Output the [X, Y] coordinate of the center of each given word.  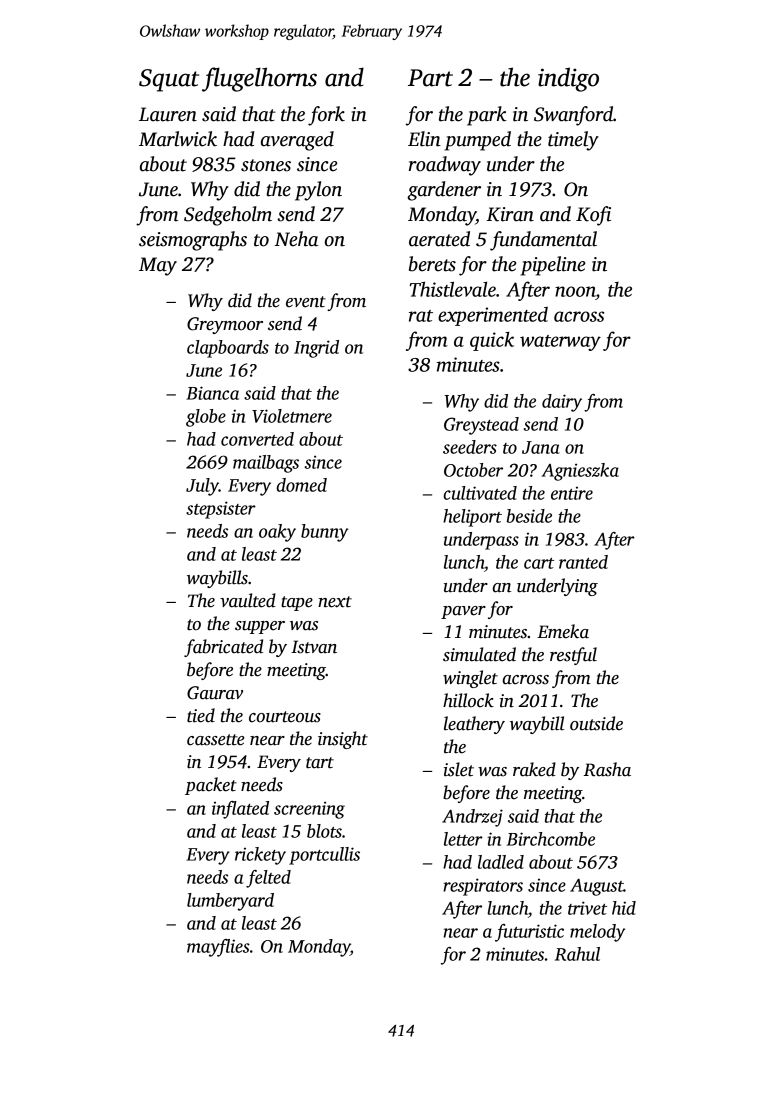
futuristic [529, 933]
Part [430, 78]
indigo [568, 79]
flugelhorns [259, 79]
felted [268, 879]
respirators [483, 887]
